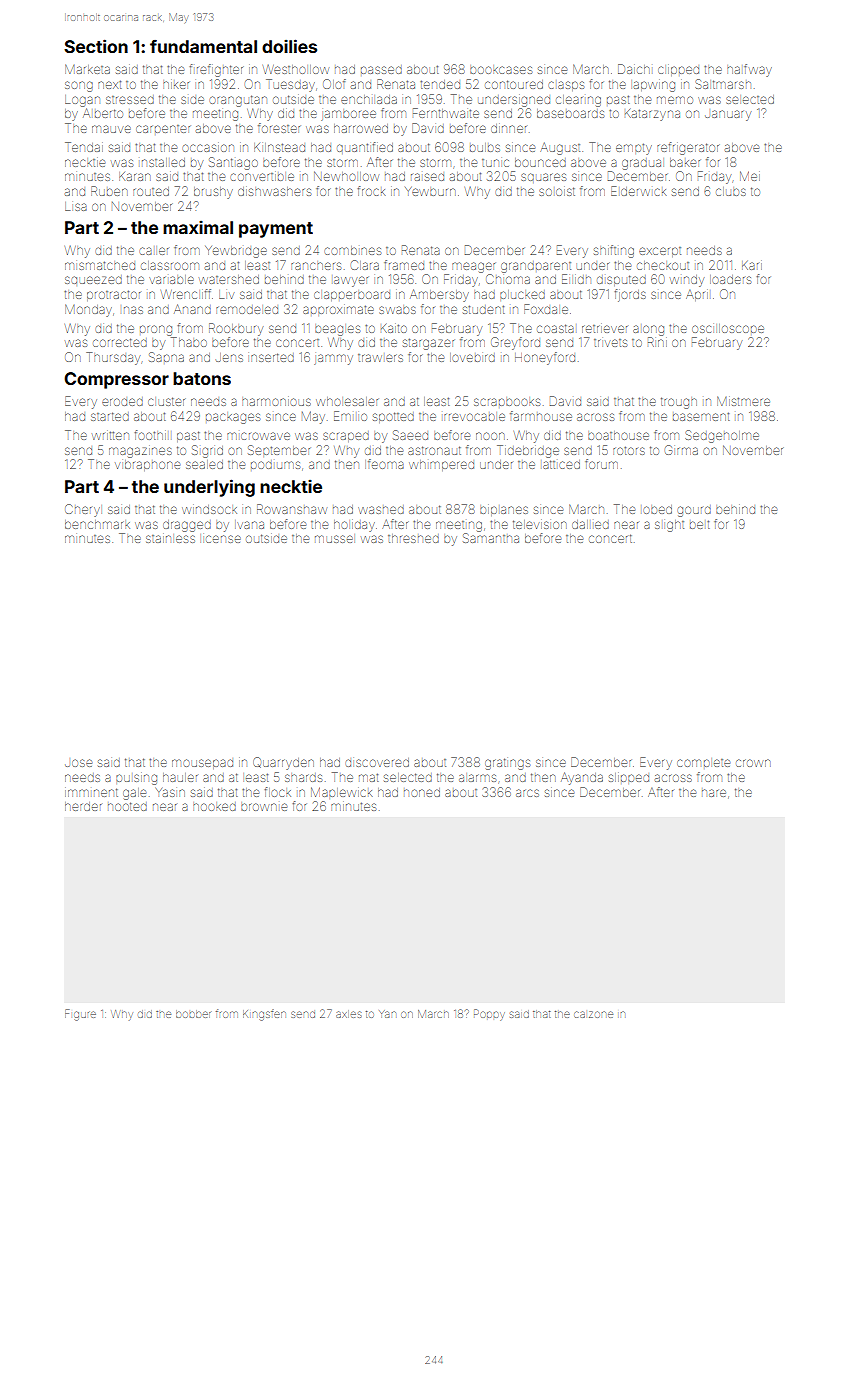  Describe the element at coordinates (634, 149) in the document. I see `empty` at that location.
